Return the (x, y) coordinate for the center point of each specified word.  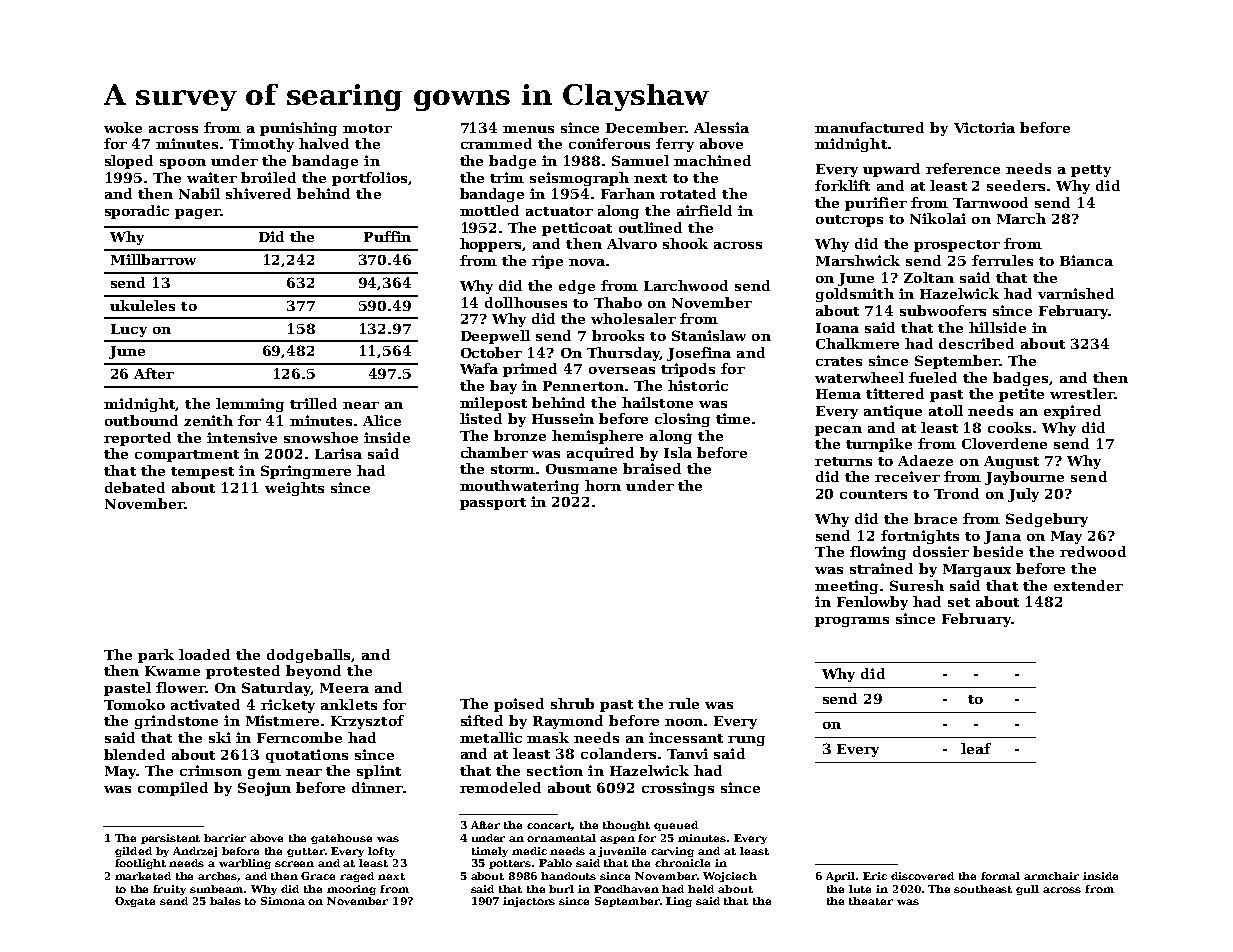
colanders (618, 753)
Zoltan (929, 277)
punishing (298, 129)
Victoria (984, 127)
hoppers (491, 245)
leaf (976, 748)
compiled (173, 789)
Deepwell (495, 337)
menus (528, 129)
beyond (313, 672)
